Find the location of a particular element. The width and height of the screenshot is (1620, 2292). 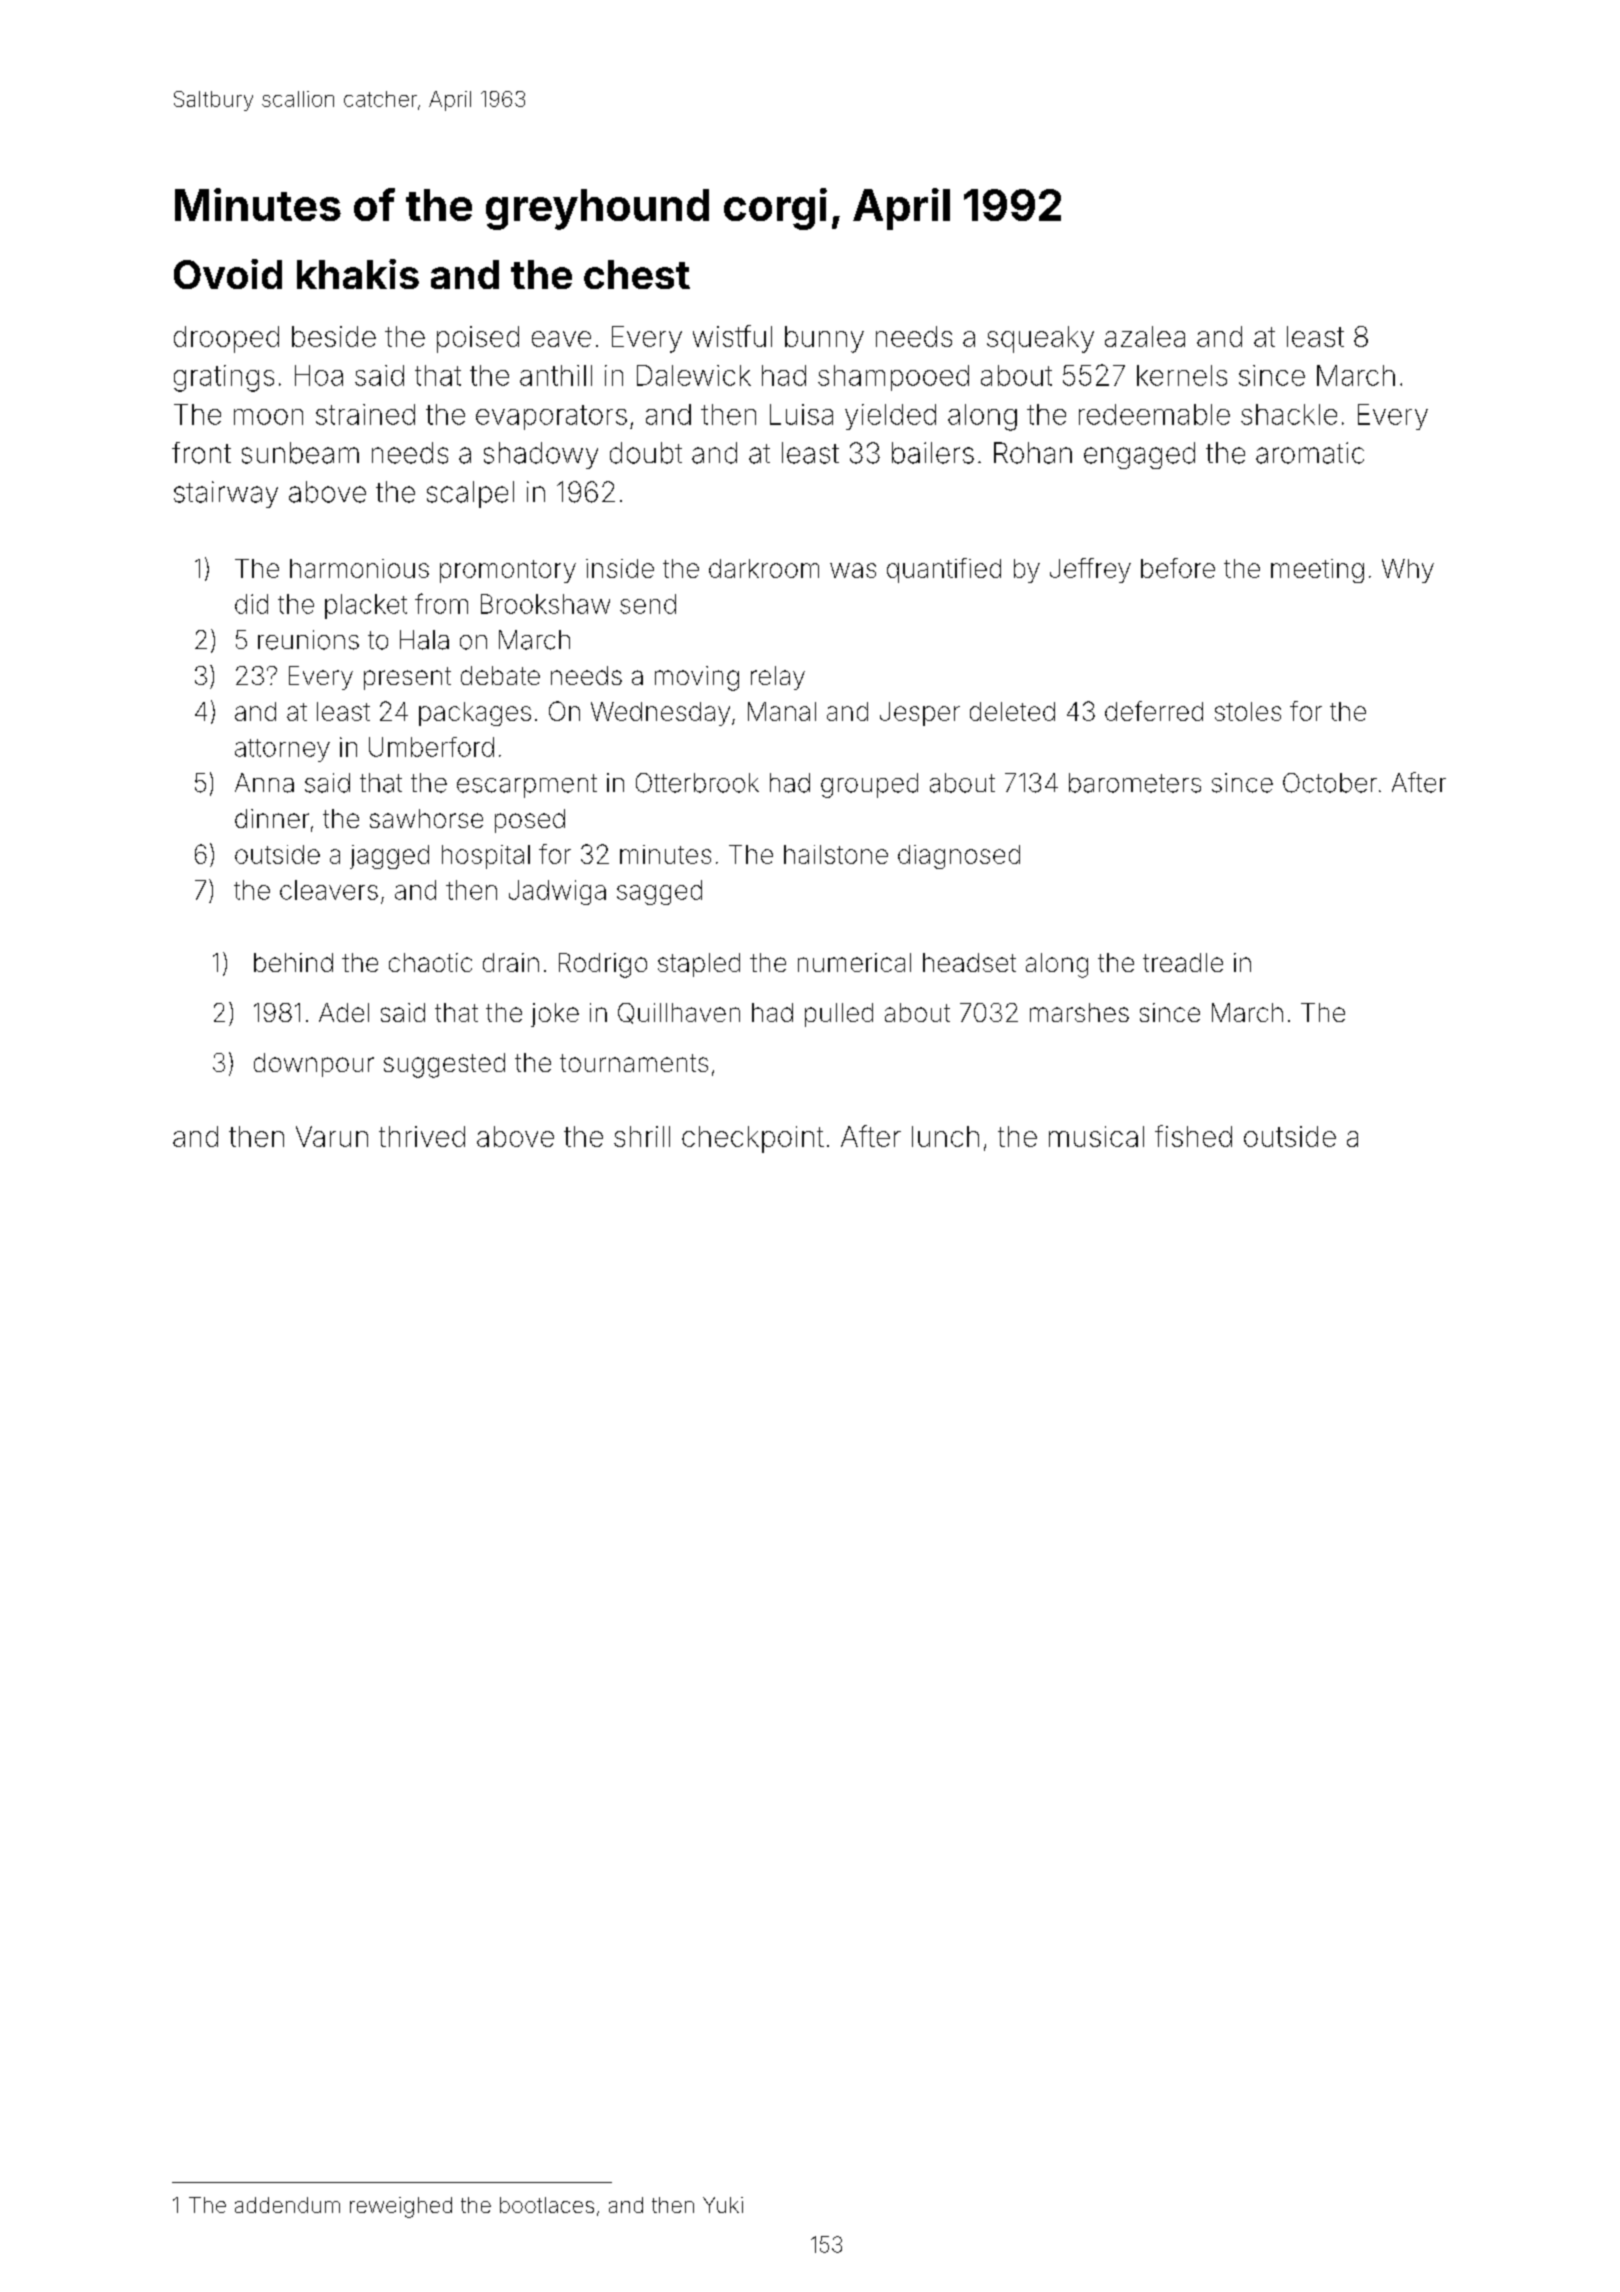

meeting is located at coordinates (1317, 571).
